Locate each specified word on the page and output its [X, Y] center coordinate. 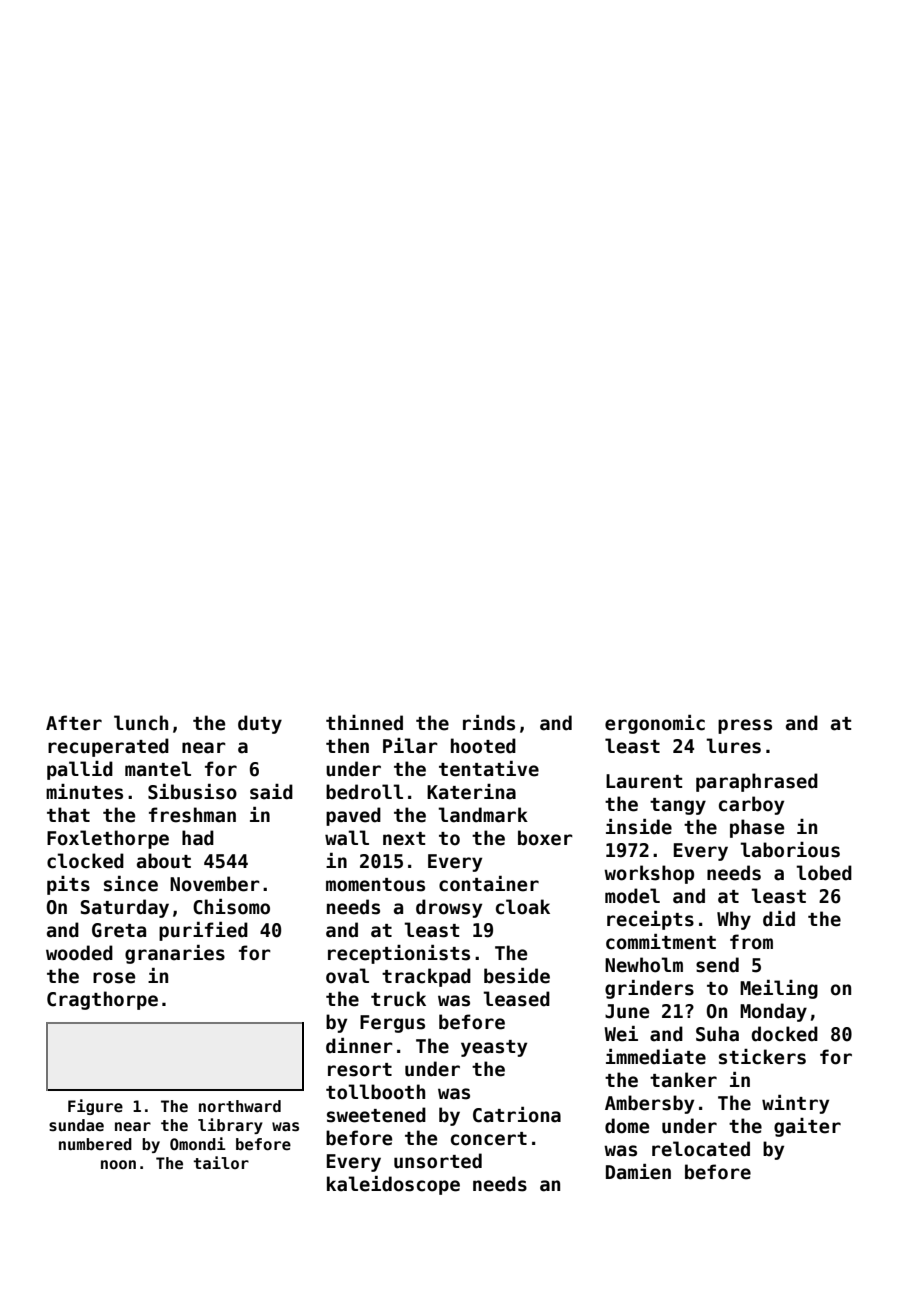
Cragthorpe [102, 1000]
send [717, 965]
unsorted [438, 1161]
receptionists [399, 954]
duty [260, 724]
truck [398, 999]
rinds [489, 723]
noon [118, 1164]
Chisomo [231, 907]
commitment [661, 942]
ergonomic [655, 724]
